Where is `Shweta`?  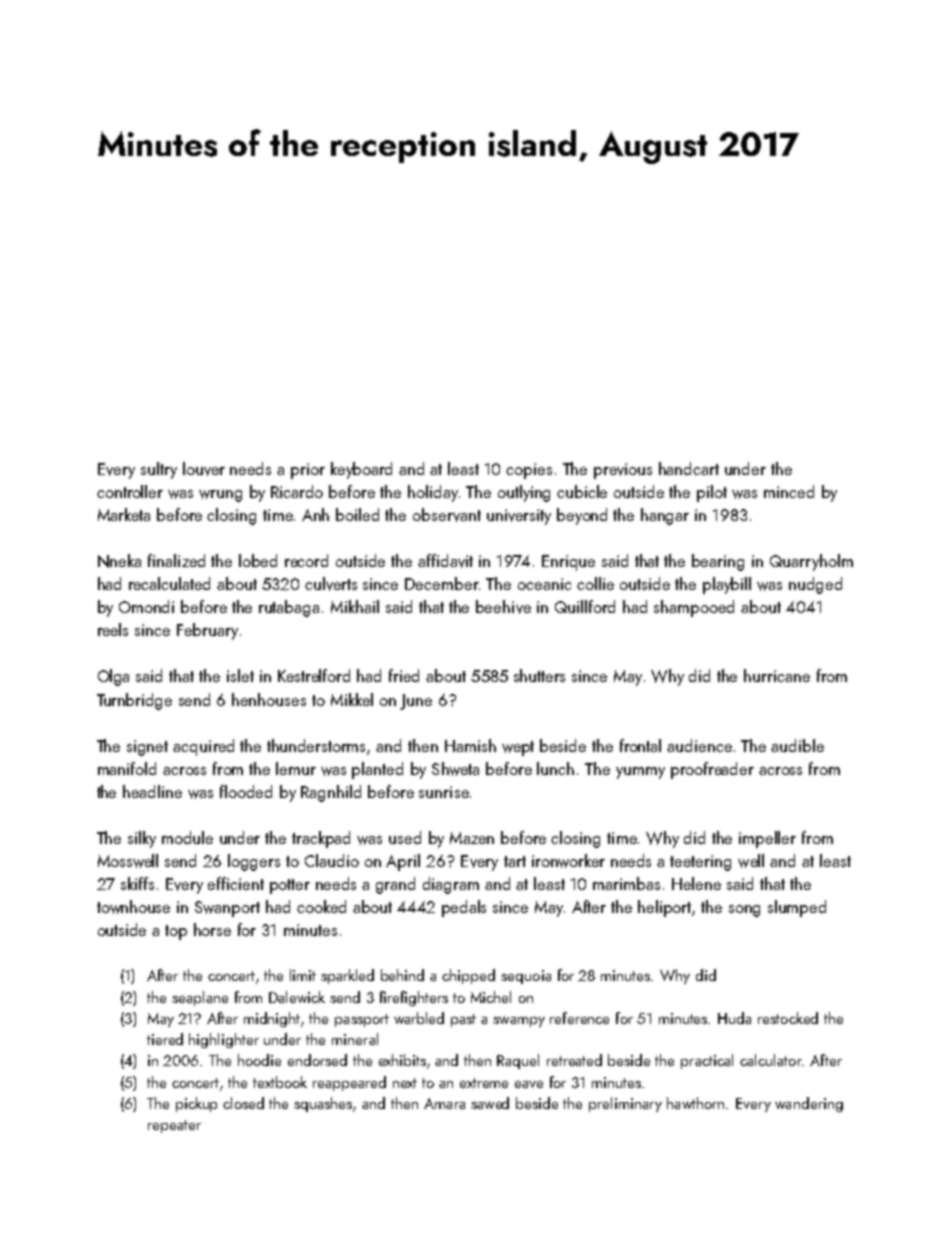
Shweta is located at coordinates (455, 769).
